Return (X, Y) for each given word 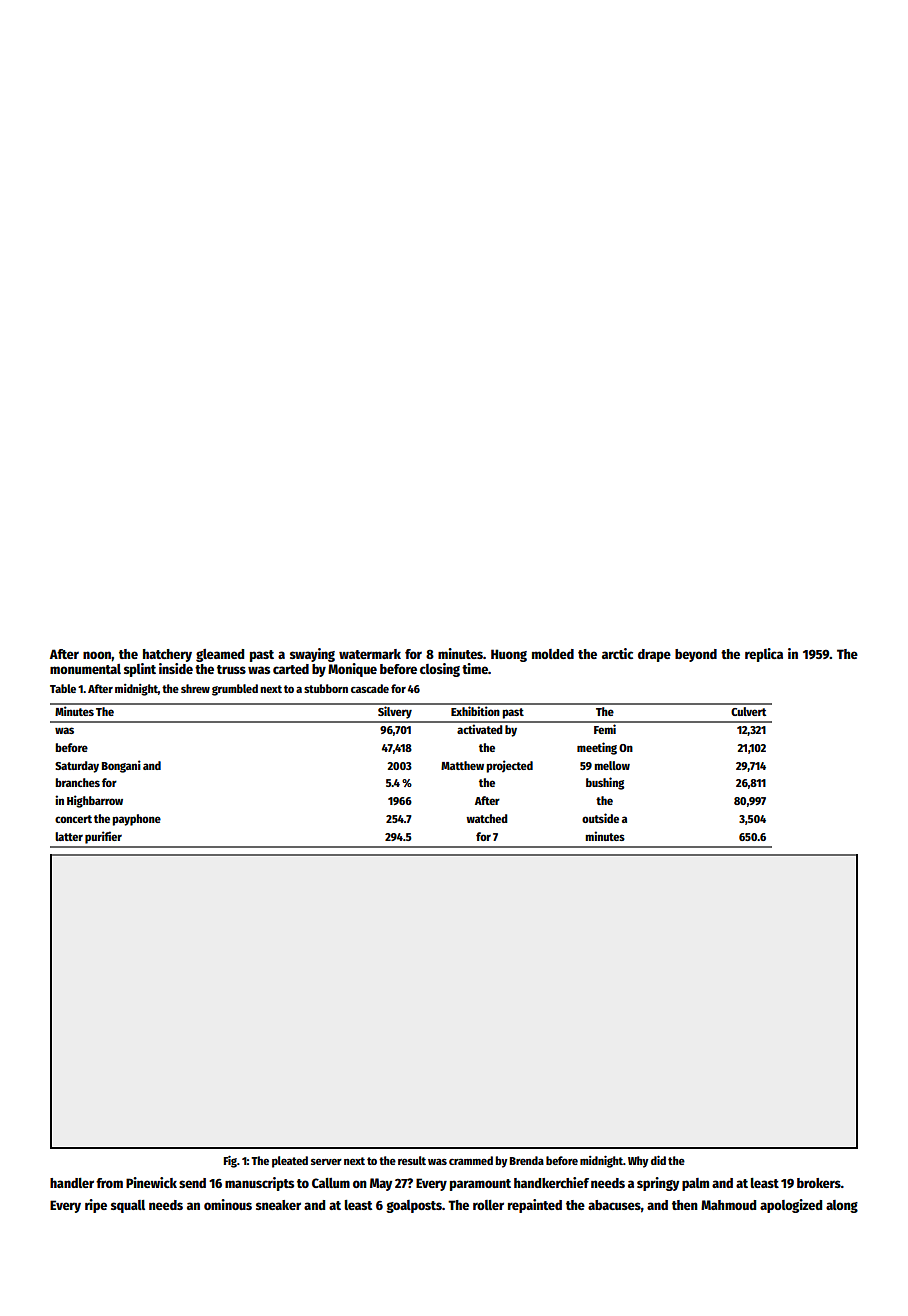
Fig (230, 1161)
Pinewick (151, 1182)
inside (176, 668)
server (326, 1162)
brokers (819, 1183)
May (381, 1184)
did (658, 1160)
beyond (696, 655)
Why (638, 1162)
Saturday (77, 767)
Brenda (527, 1160)
